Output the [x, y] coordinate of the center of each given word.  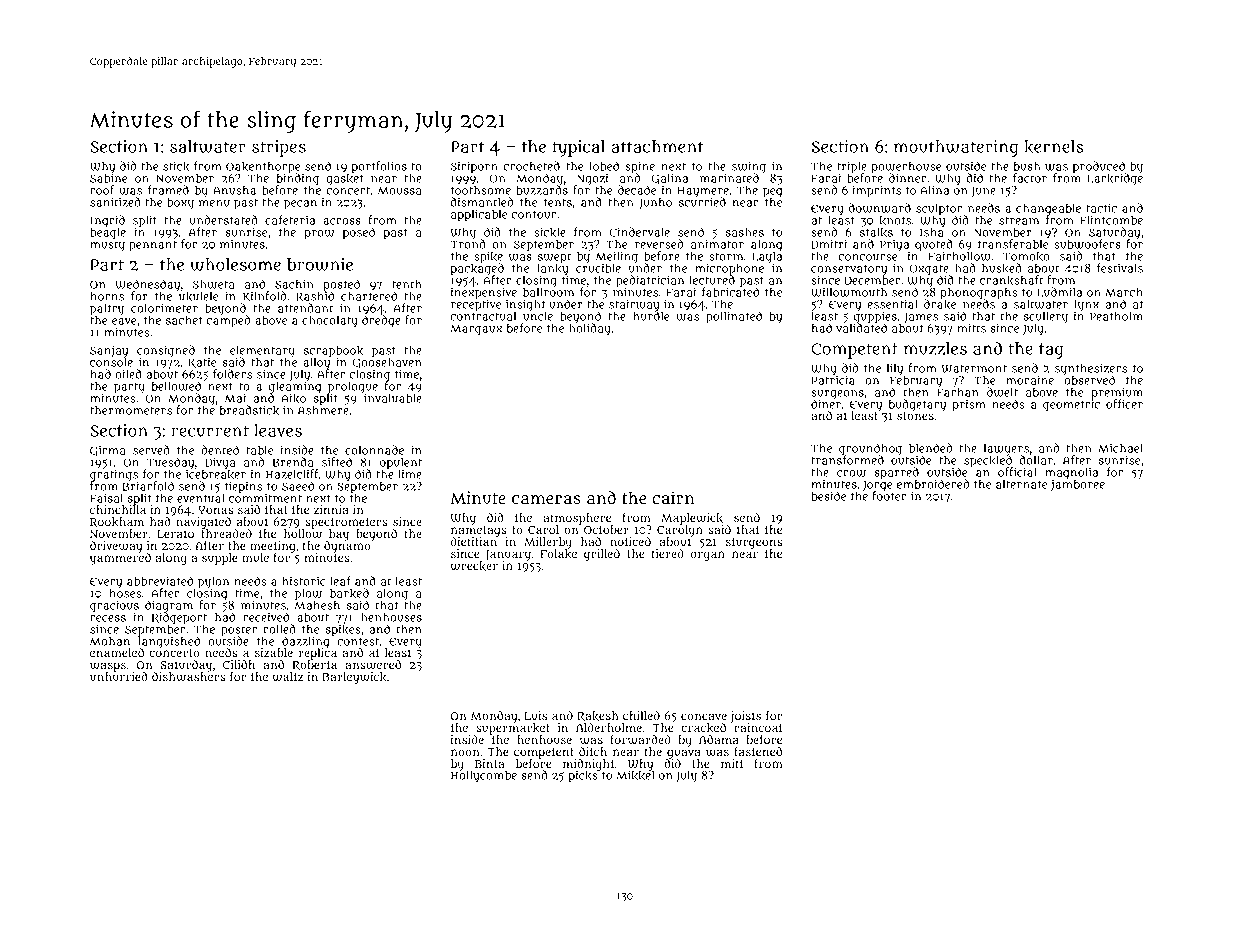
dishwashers [189, 676]
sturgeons [754, 543]
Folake [558, 554]
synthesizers [1091, 369]
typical [578, 148]
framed [168, 190]
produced [1100, 167]
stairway [634, 305]
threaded [226, 533]
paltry [107, 309]
